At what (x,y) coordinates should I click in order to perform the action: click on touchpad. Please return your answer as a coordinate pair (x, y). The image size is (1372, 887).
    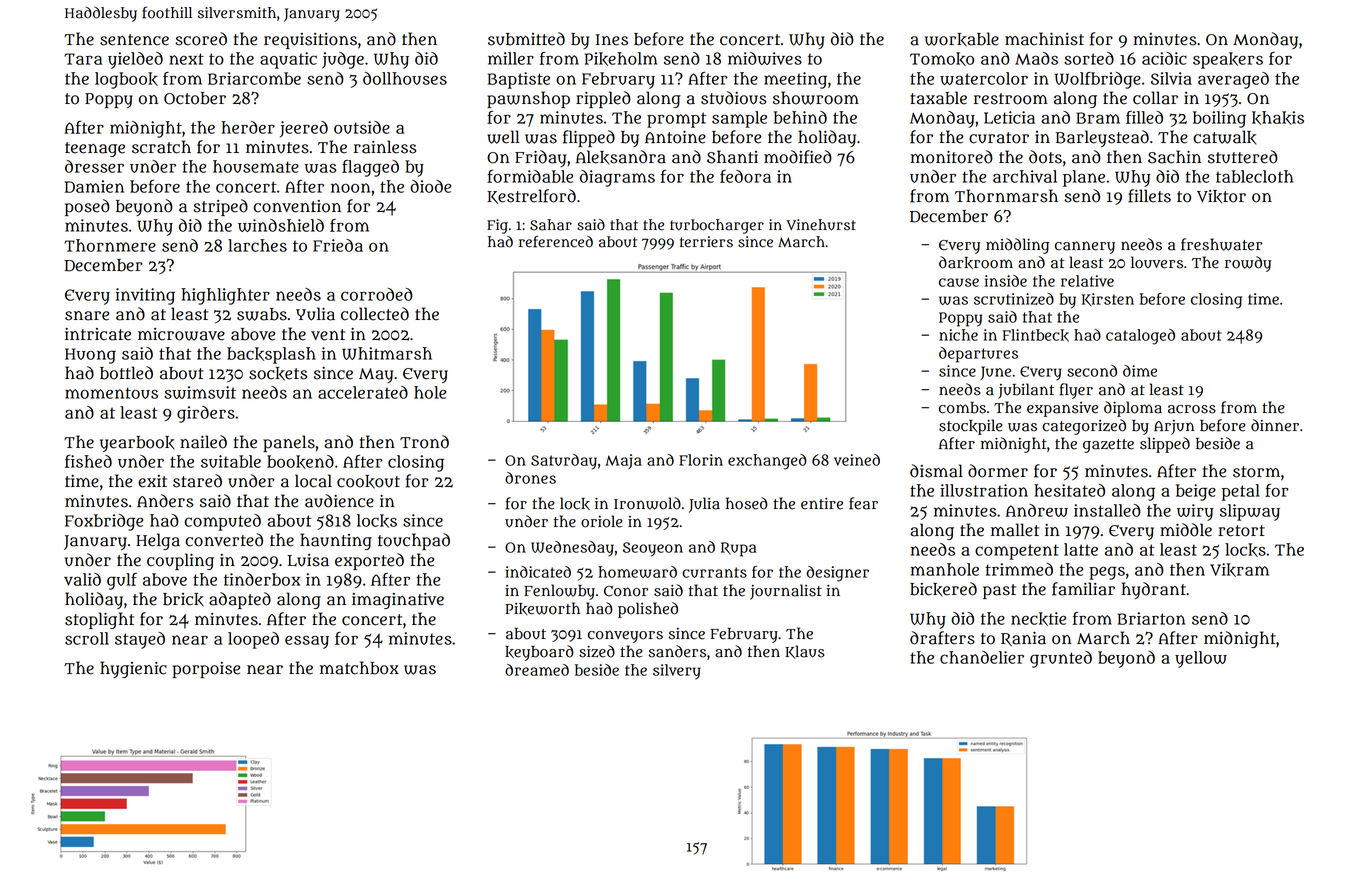
    Looking at the image, I should click on (414, 541).
